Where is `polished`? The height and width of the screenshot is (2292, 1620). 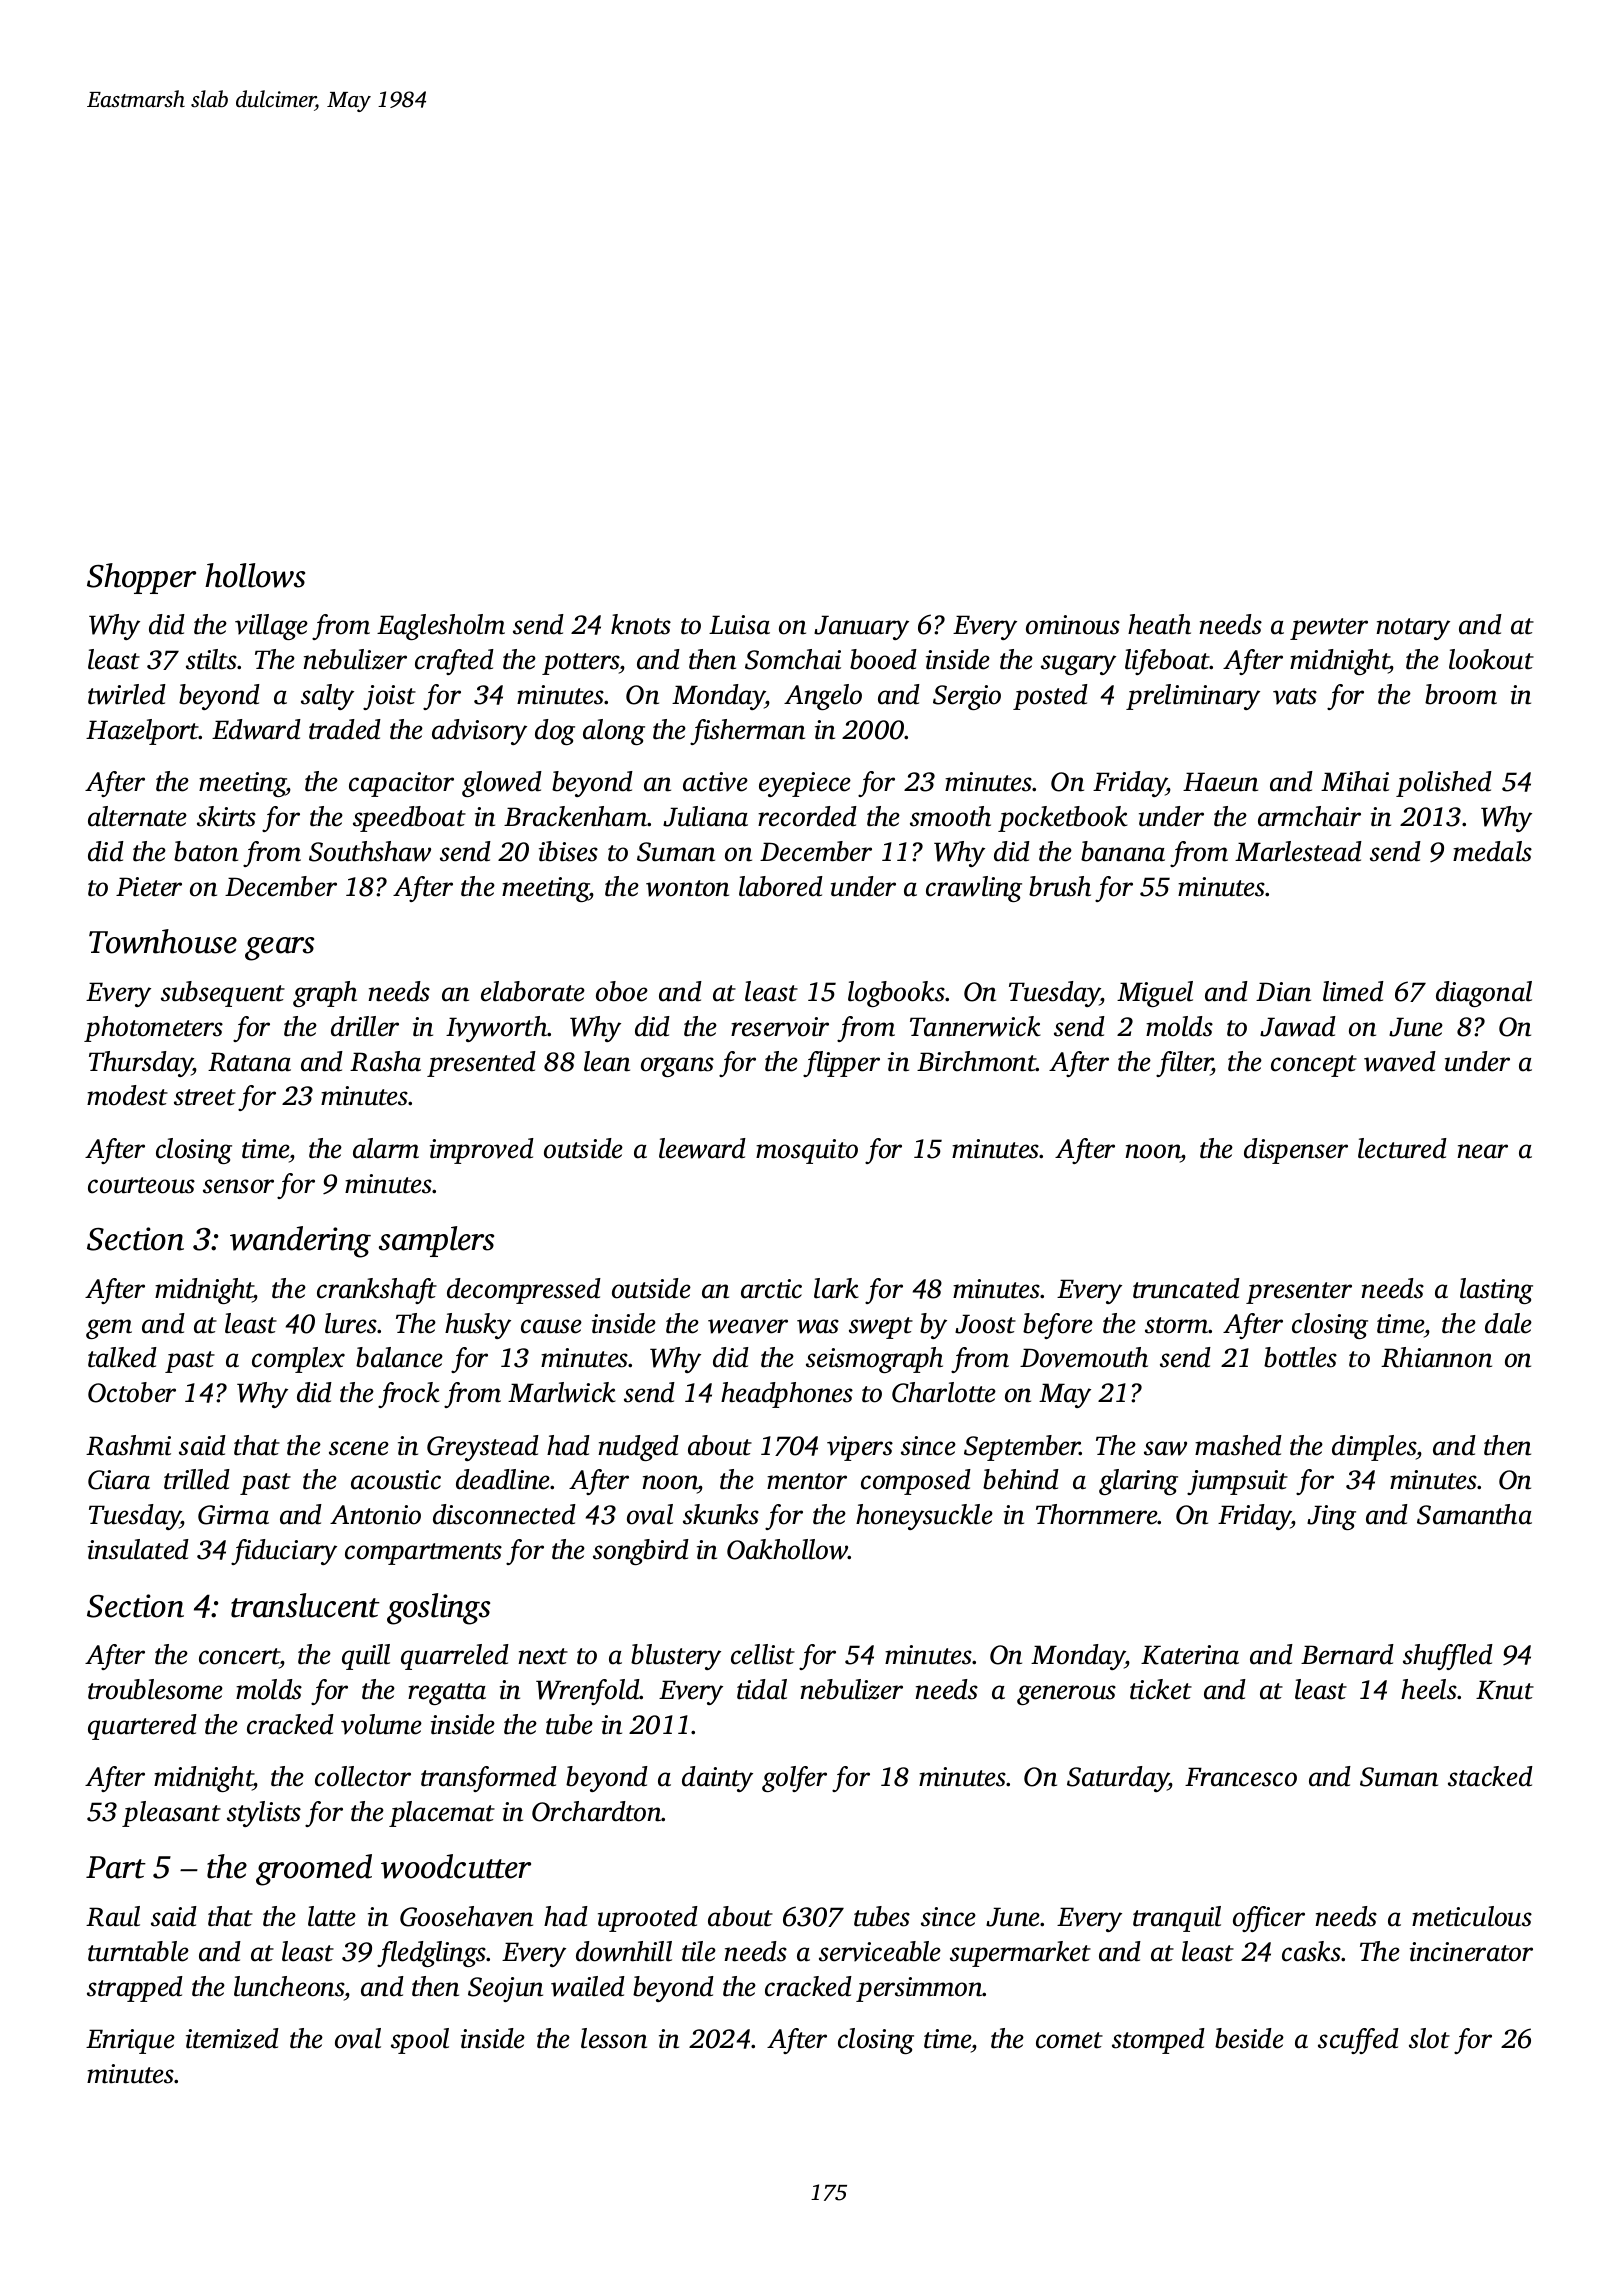 polished is located at coordinates (1444, 784).
